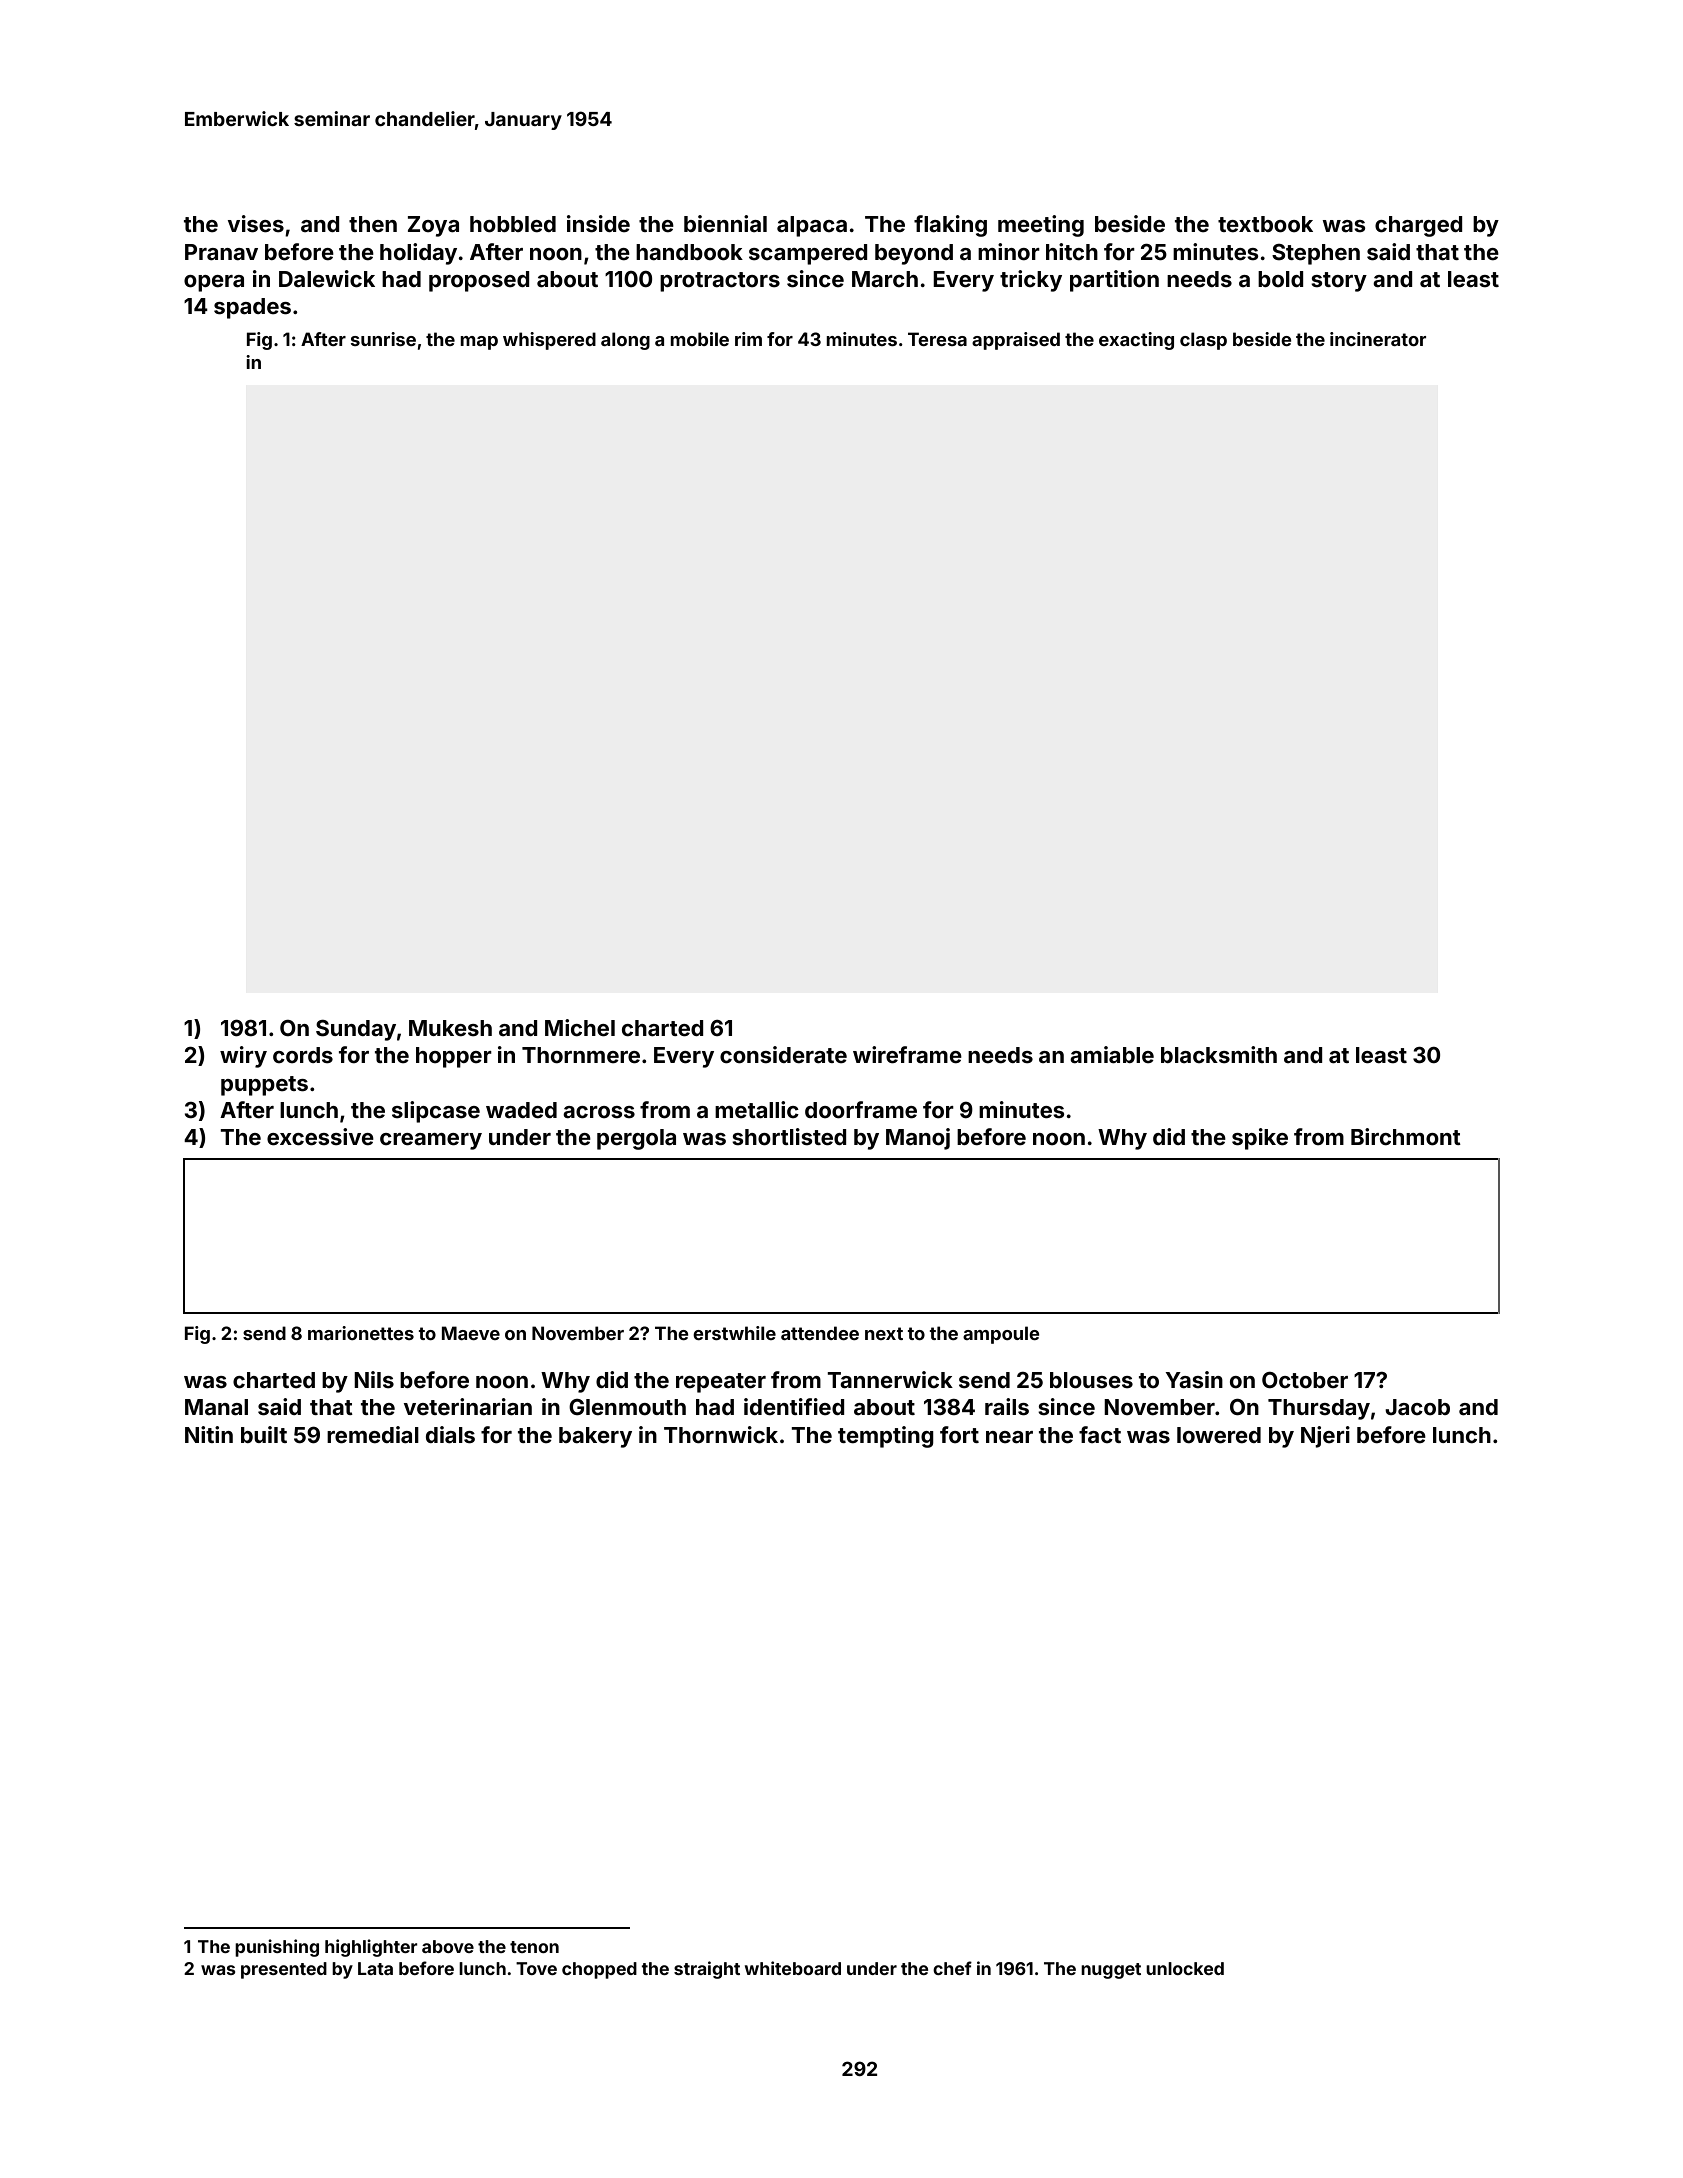 The height and width of the image is (2178, 1683). What do you see at coordinates (783, 1054) in the image?
I see `considerate` at bounding box center [783, 1054].
